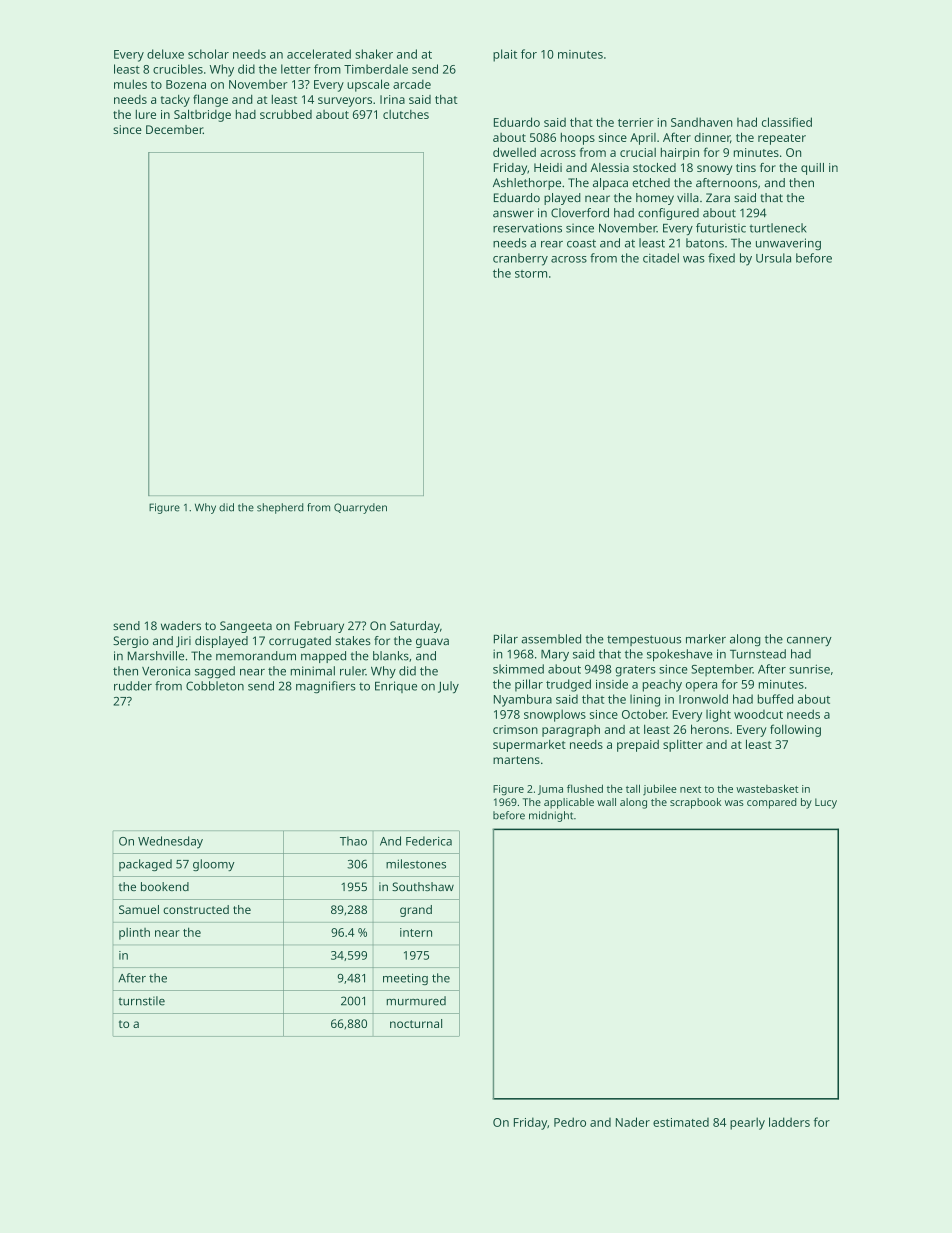 This screenshot has width=952, height=1233. What do you see at coordinates (515, 729) in the screenshot?
I see `crimson` at bounding box center [515, 729].
